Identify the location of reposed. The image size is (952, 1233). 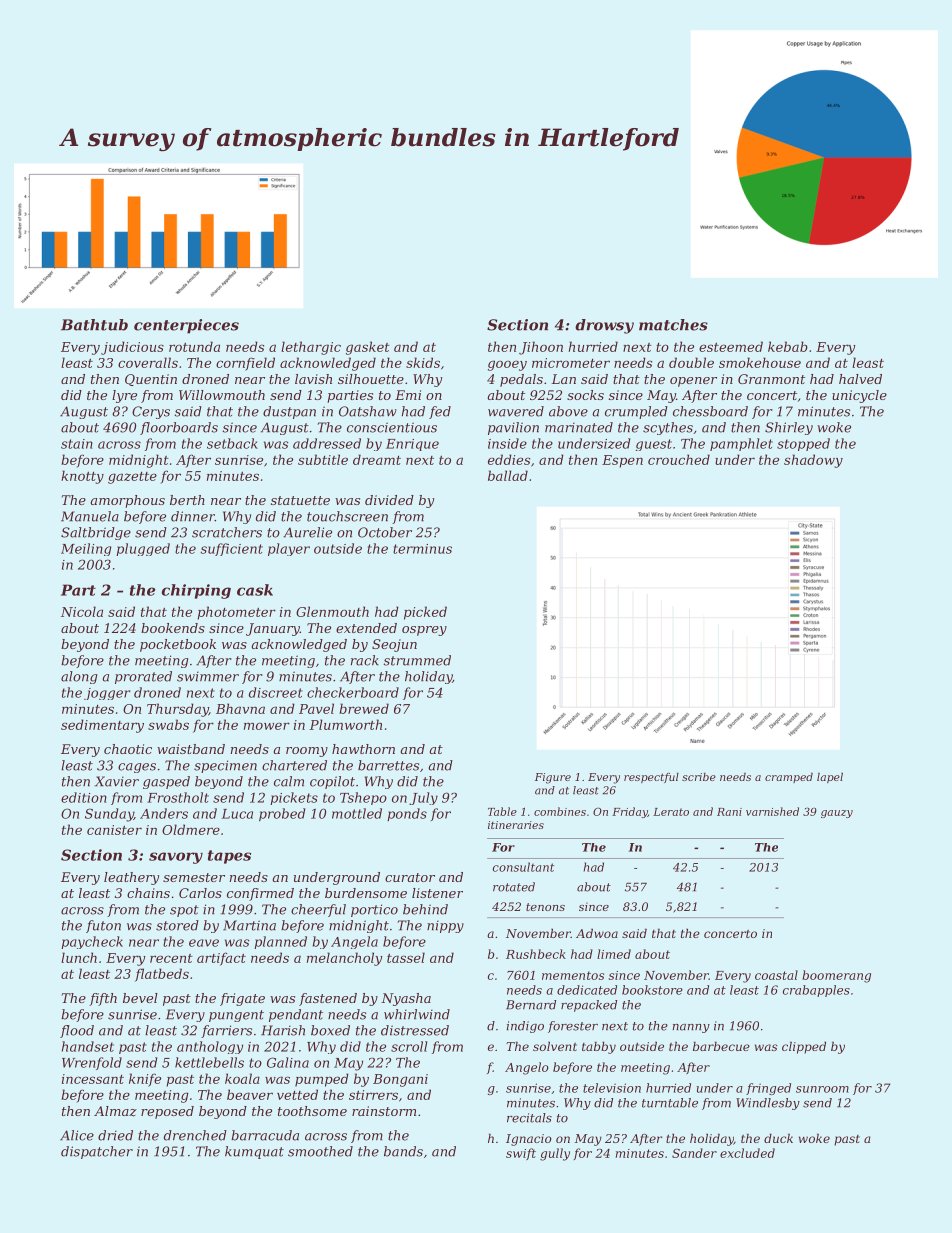
(167, 1112).
